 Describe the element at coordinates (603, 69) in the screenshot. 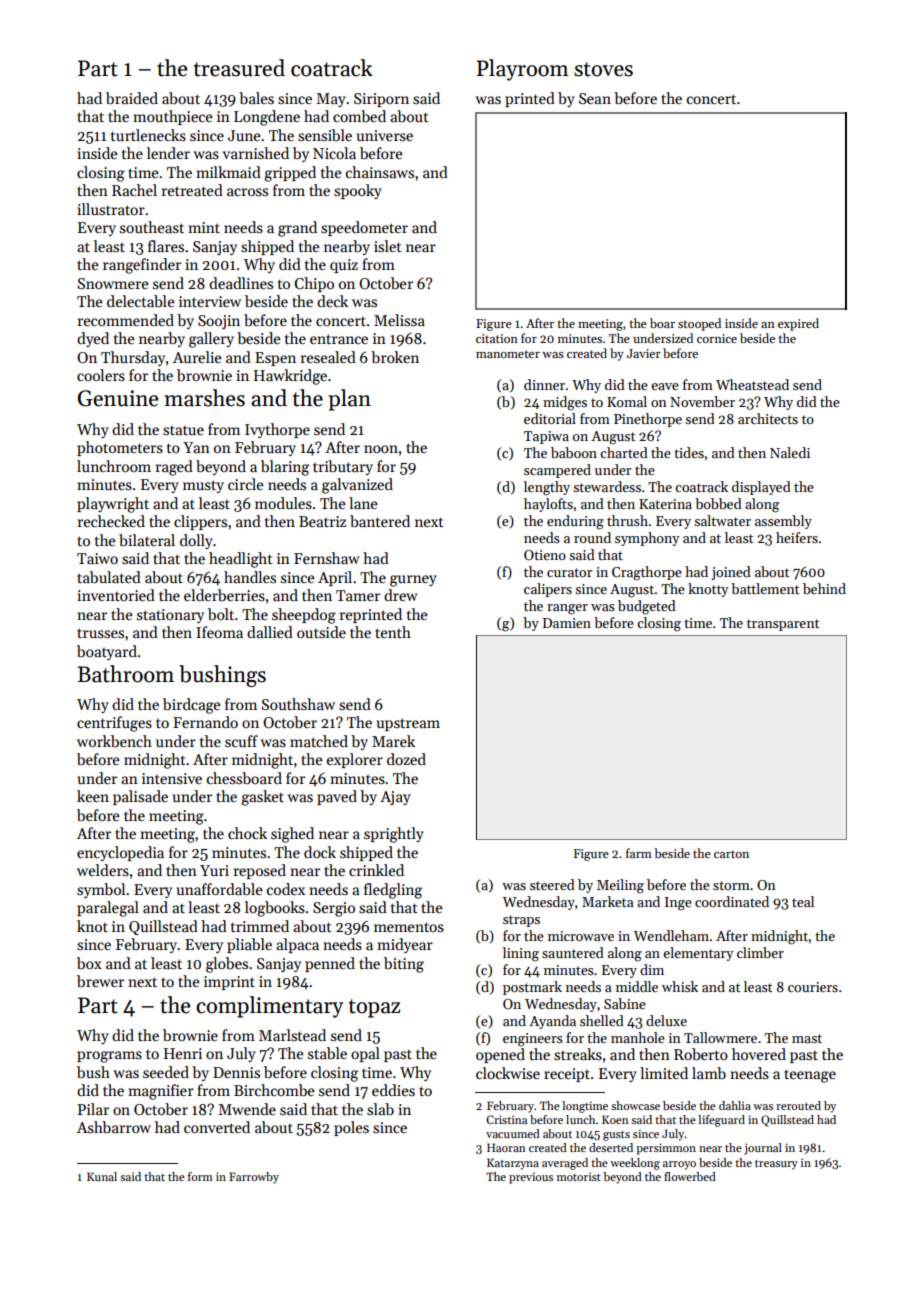

I see `stoves` at that location.
